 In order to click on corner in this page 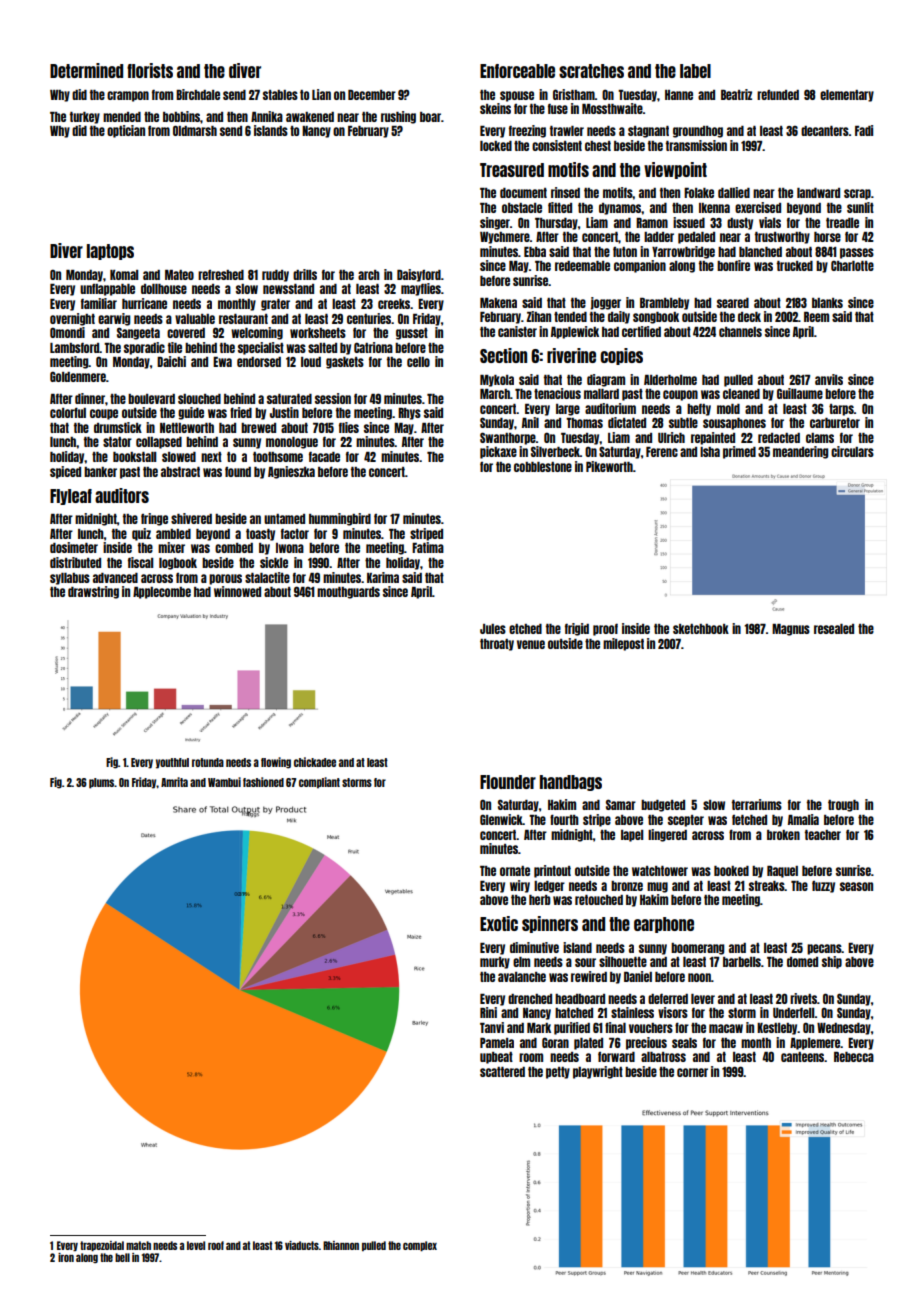, I will do `click(692, 1072)`.
